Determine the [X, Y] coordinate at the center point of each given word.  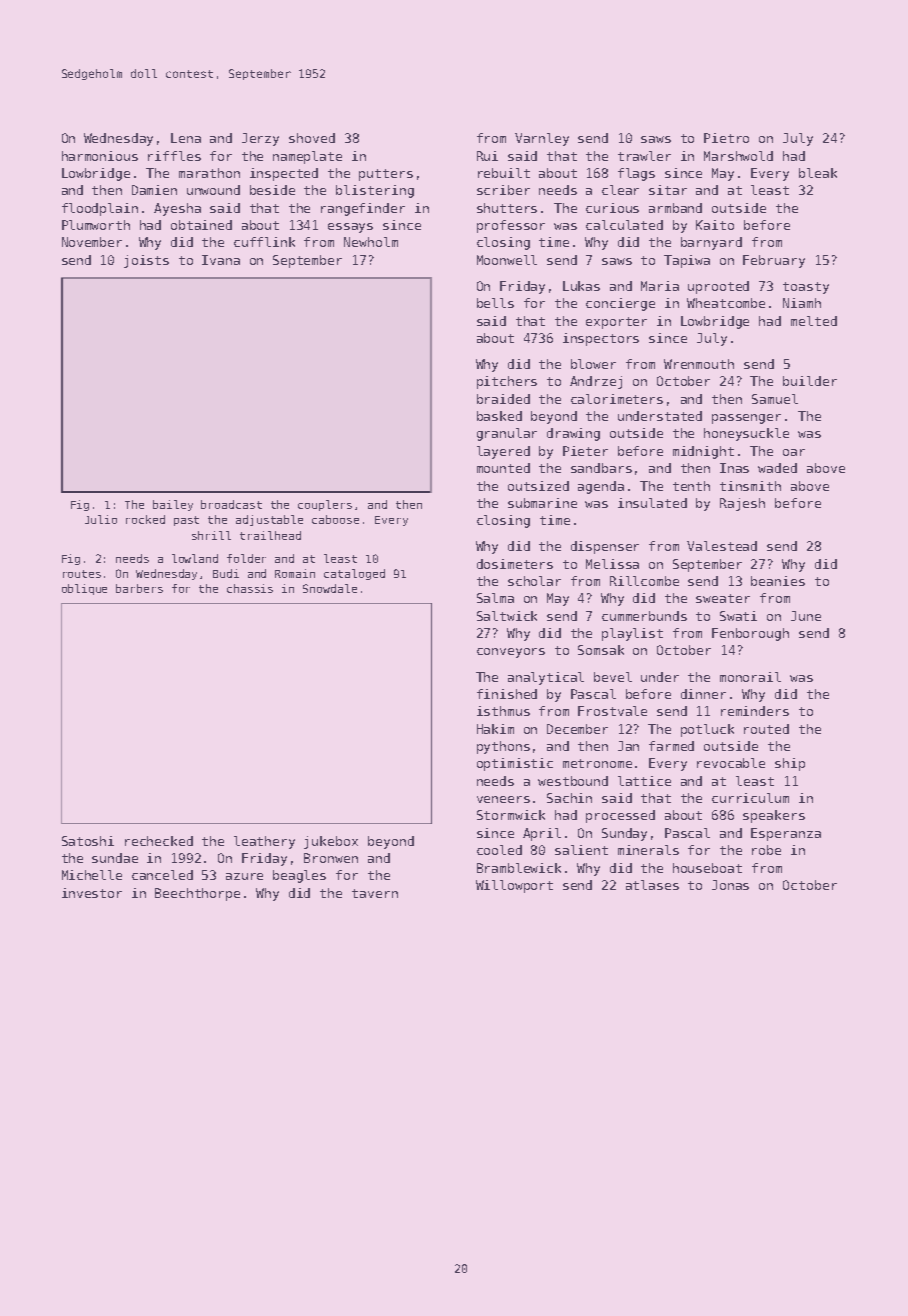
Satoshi [88, 841]
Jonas [730, 885]
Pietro [726, 138]
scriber [503, 190]
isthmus [503, 711]
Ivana [221, 260]
